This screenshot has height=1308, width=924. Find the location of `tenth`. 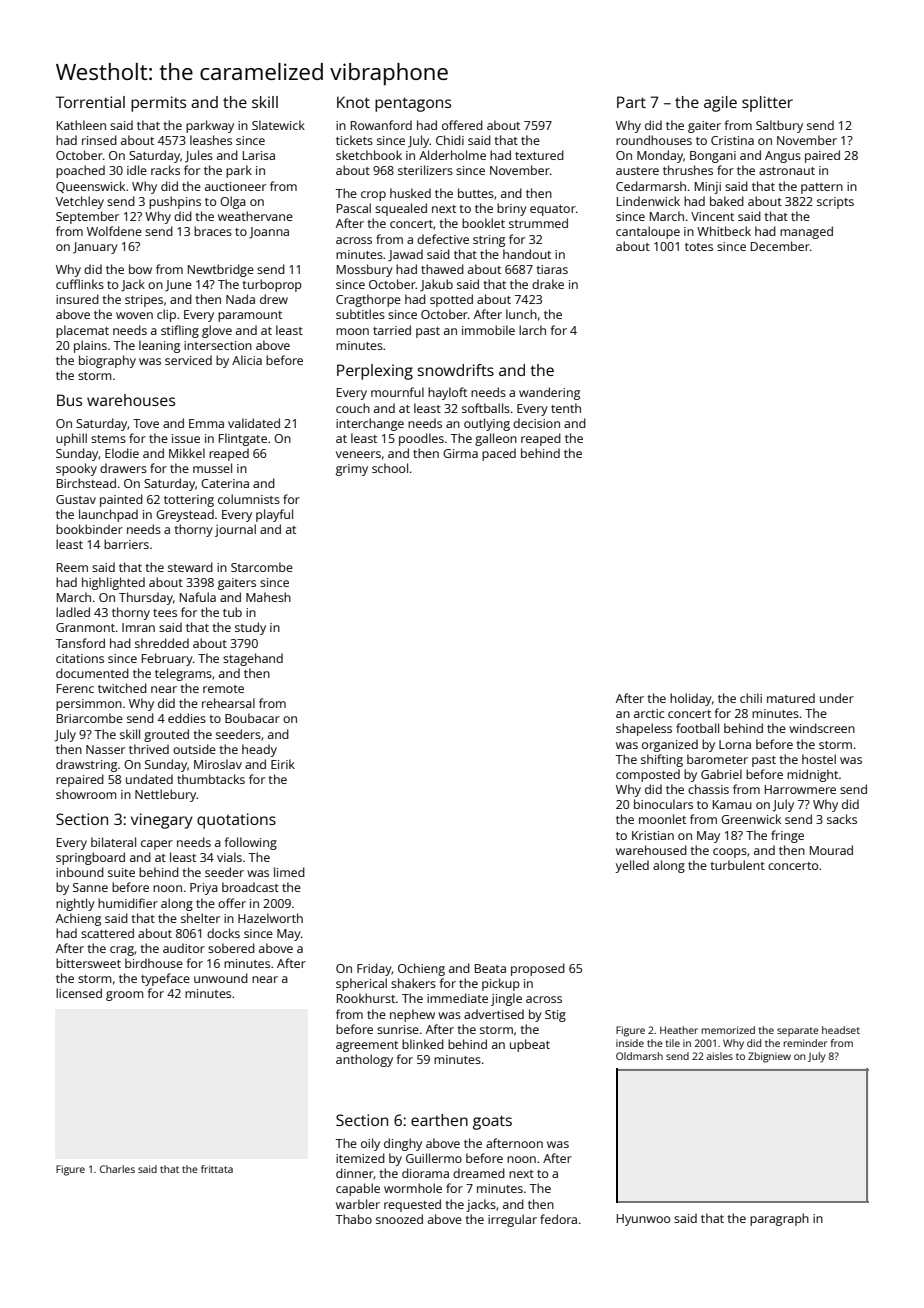

tenth is located at coordinates (566, 408).
